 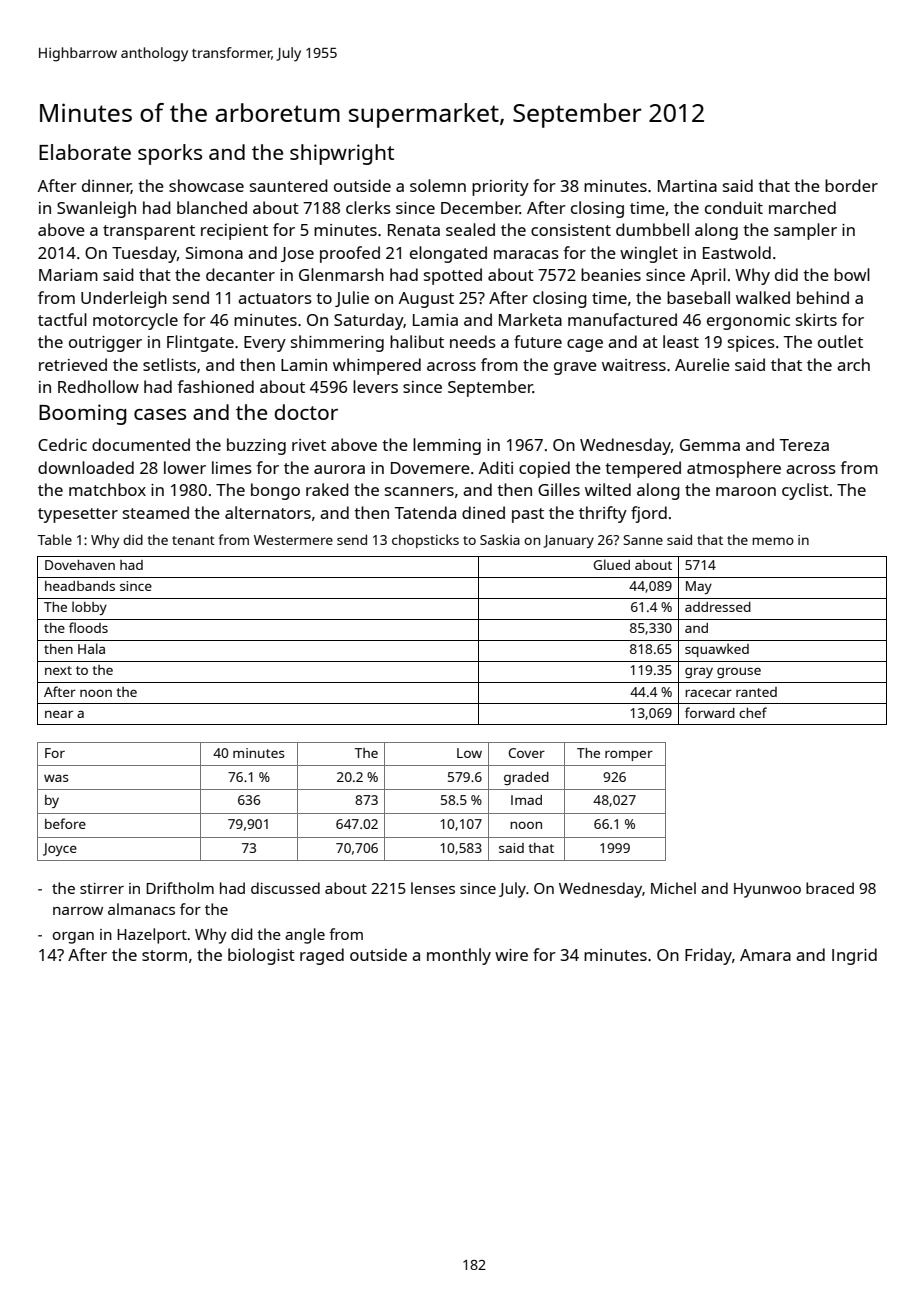 What do you see at coordinates (687, 186) in the screenshot?
I see `Martina` at bounding box center [687, 186].
